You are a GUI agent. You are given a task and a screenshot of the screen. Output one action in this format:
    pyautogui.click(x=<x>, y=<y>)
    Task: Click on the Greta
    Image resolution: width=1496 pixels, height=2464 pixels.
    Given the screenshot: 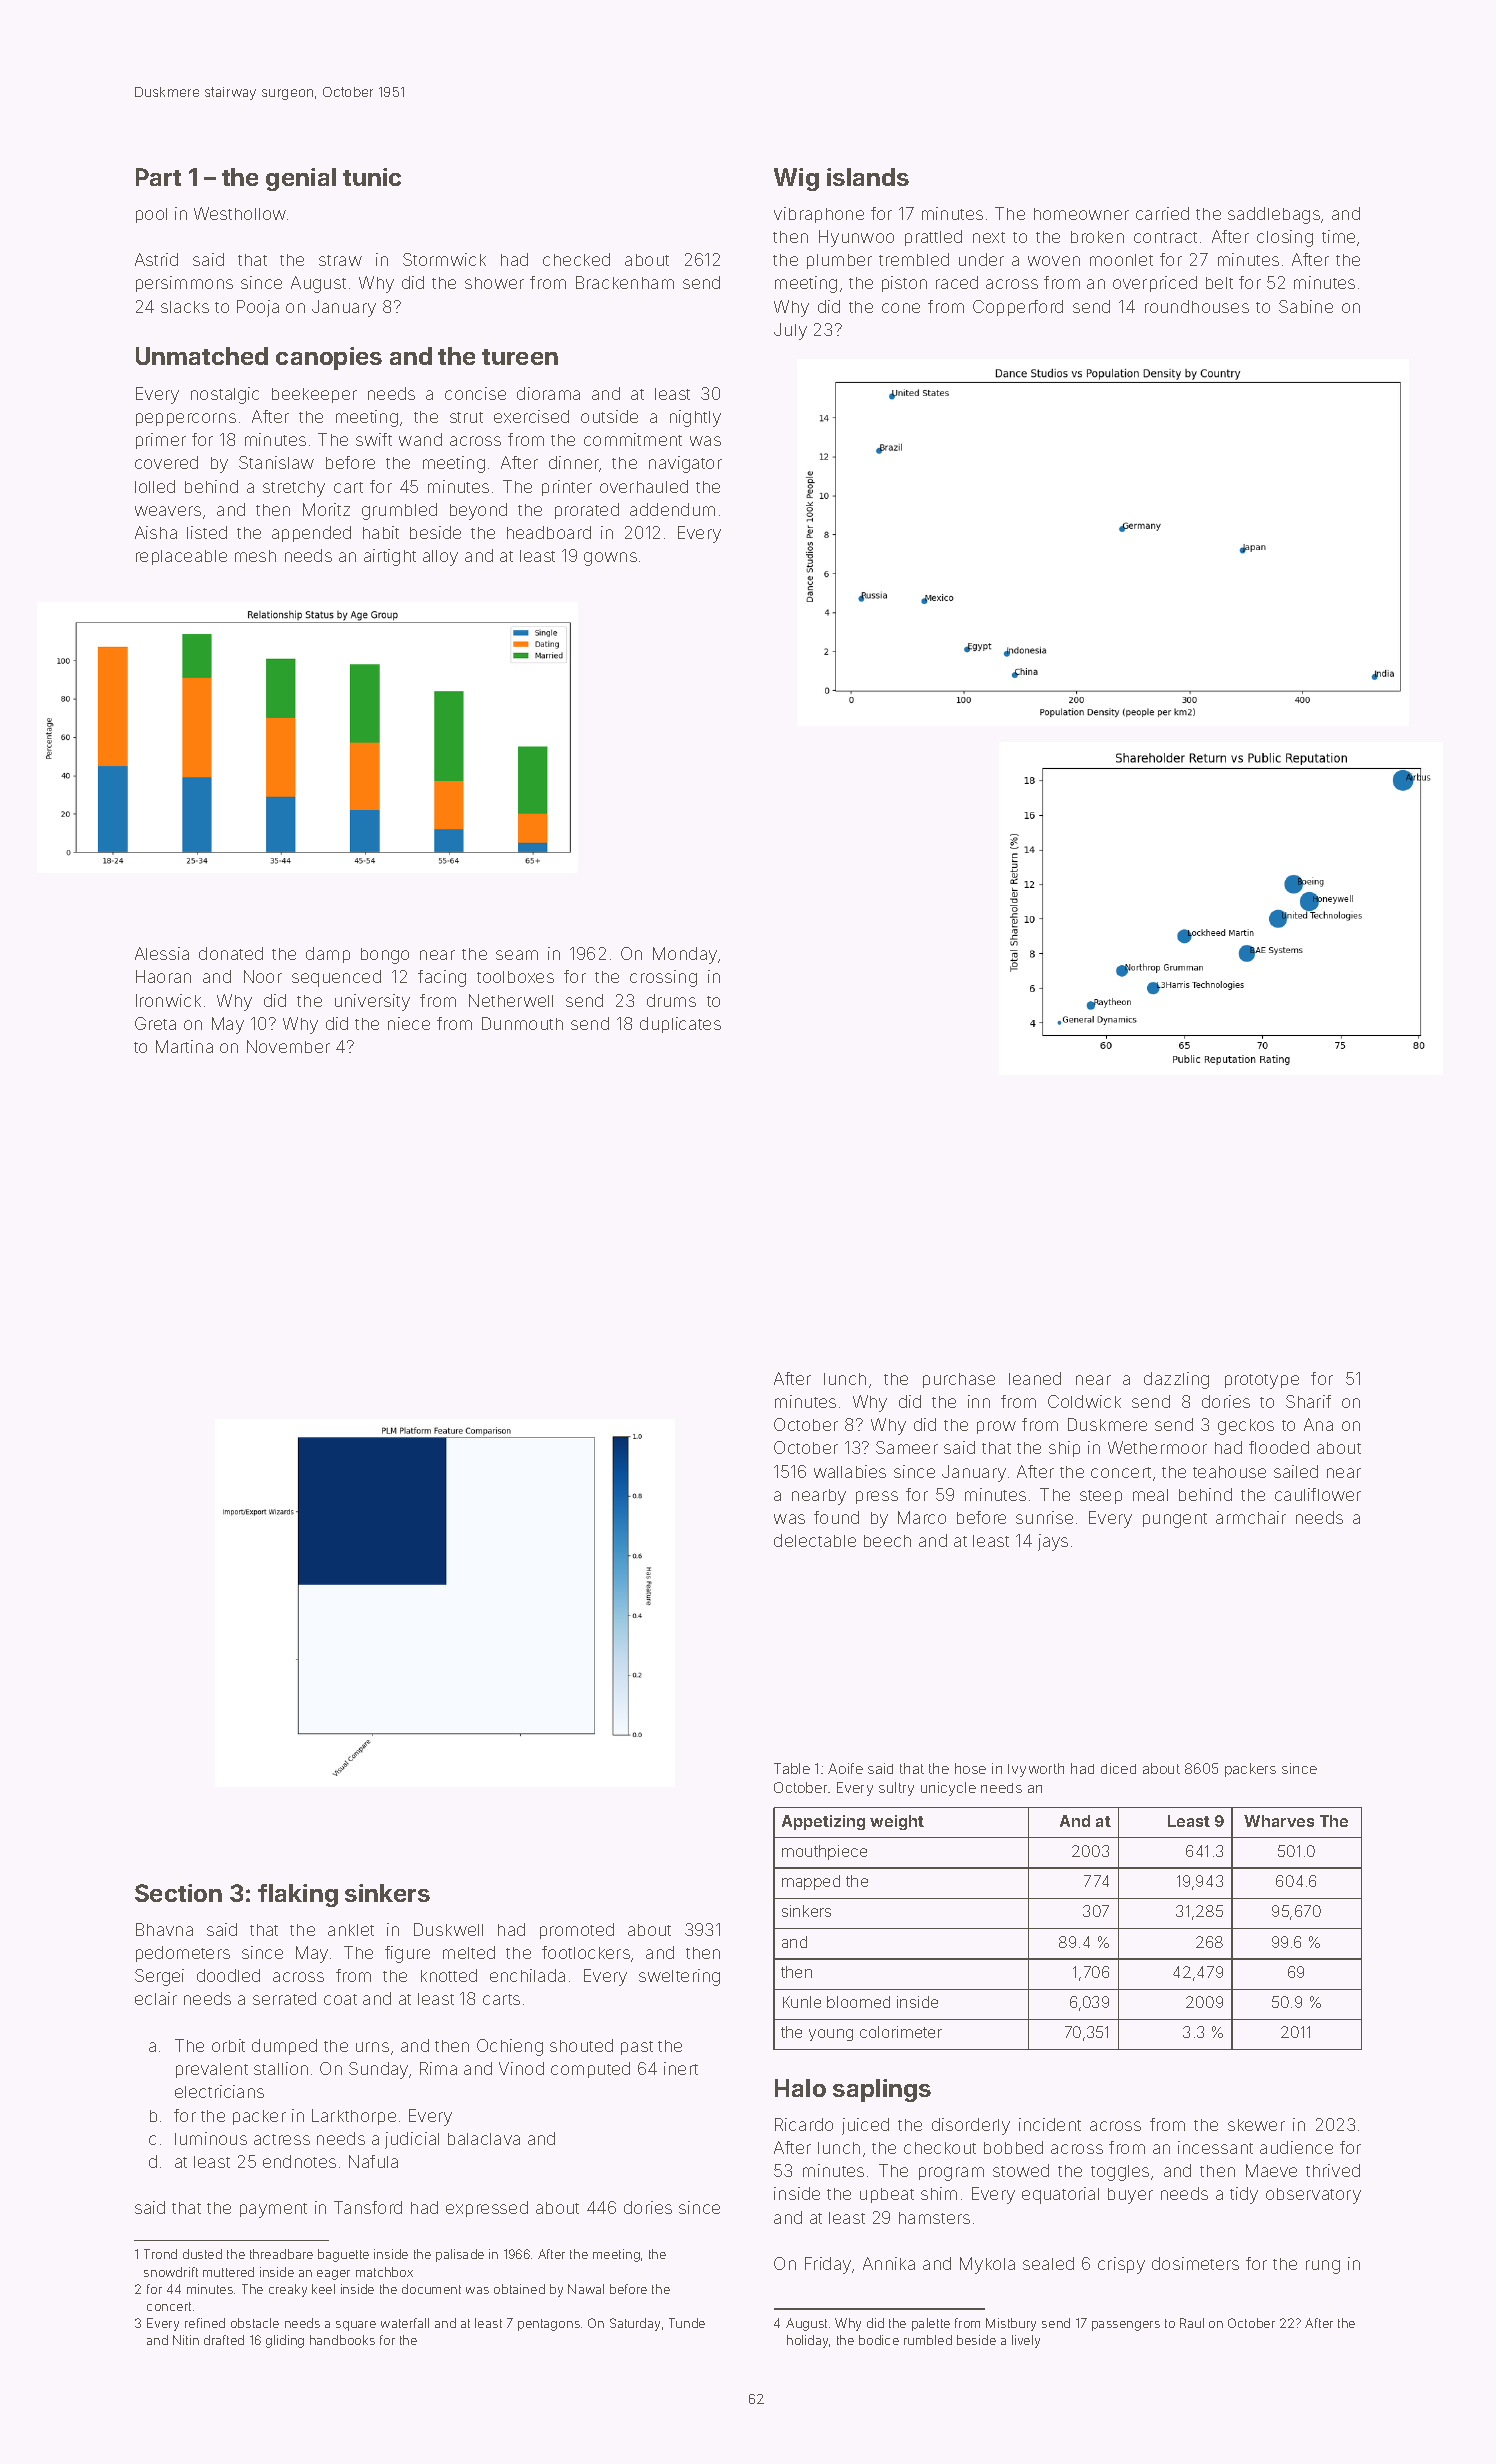 What is the action you would take?
    pyautogui.click(x=155, y=1023)
